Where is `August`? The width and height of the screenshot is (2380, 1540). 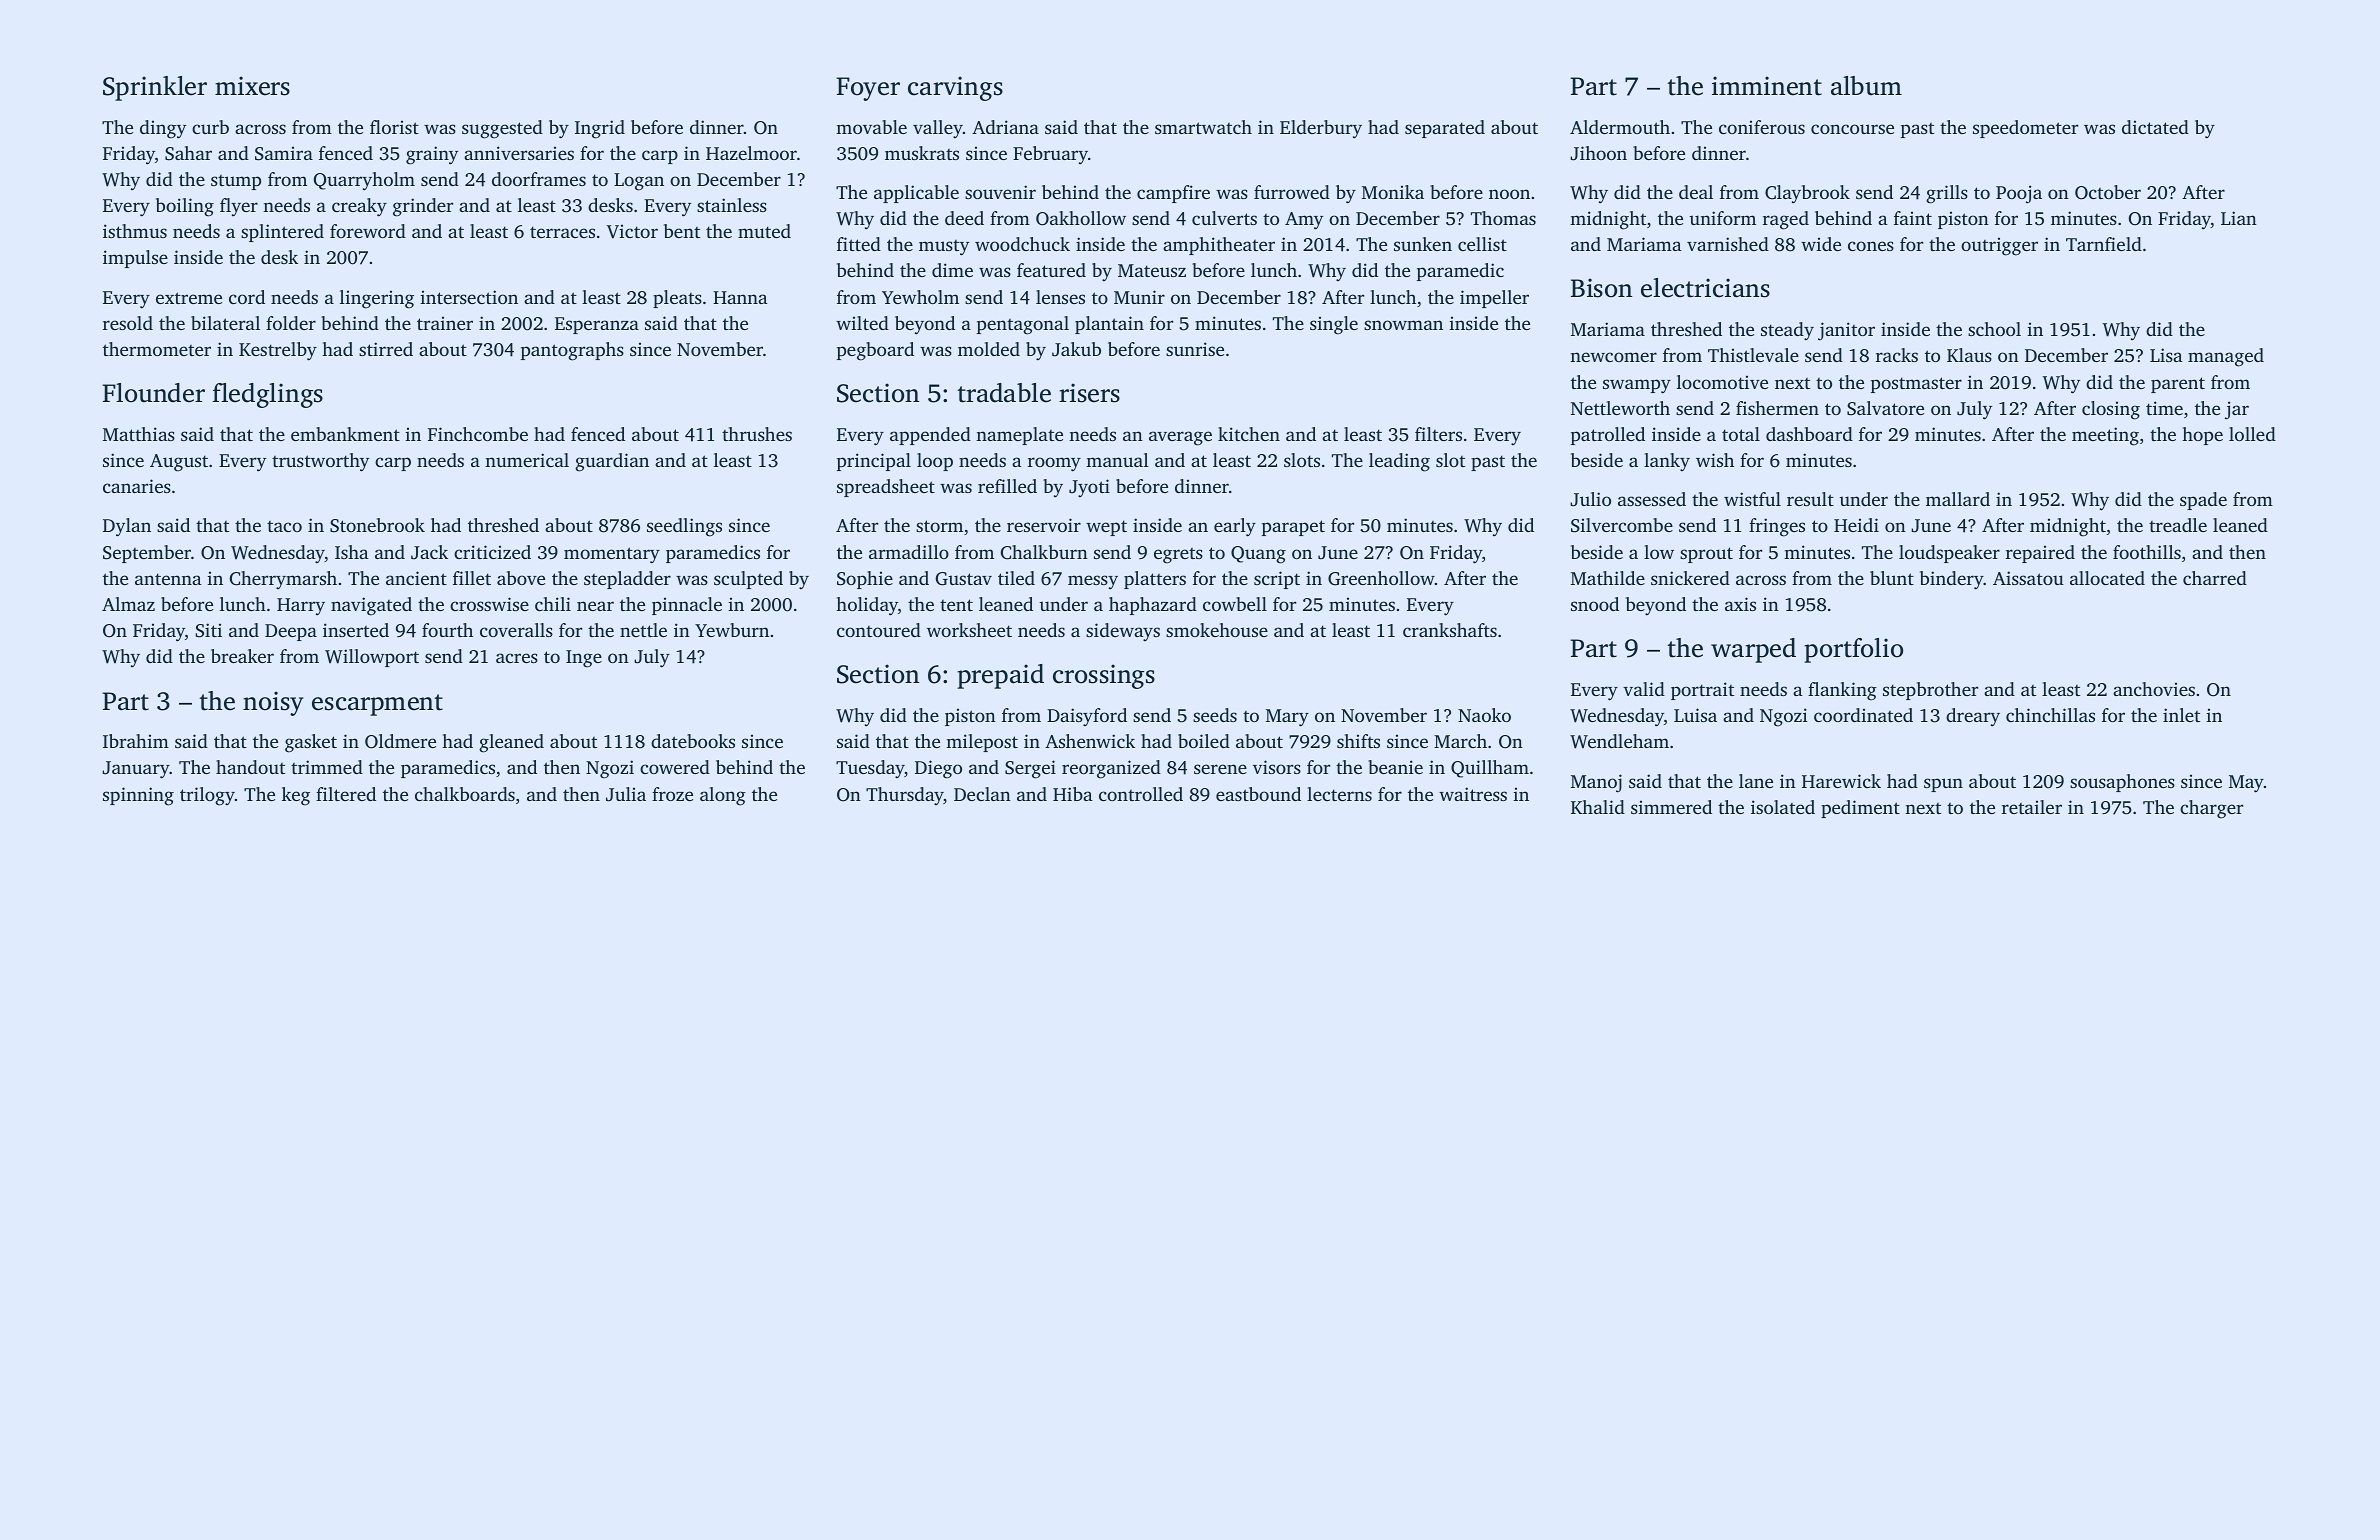 August is located at coordinates (179, 463).
